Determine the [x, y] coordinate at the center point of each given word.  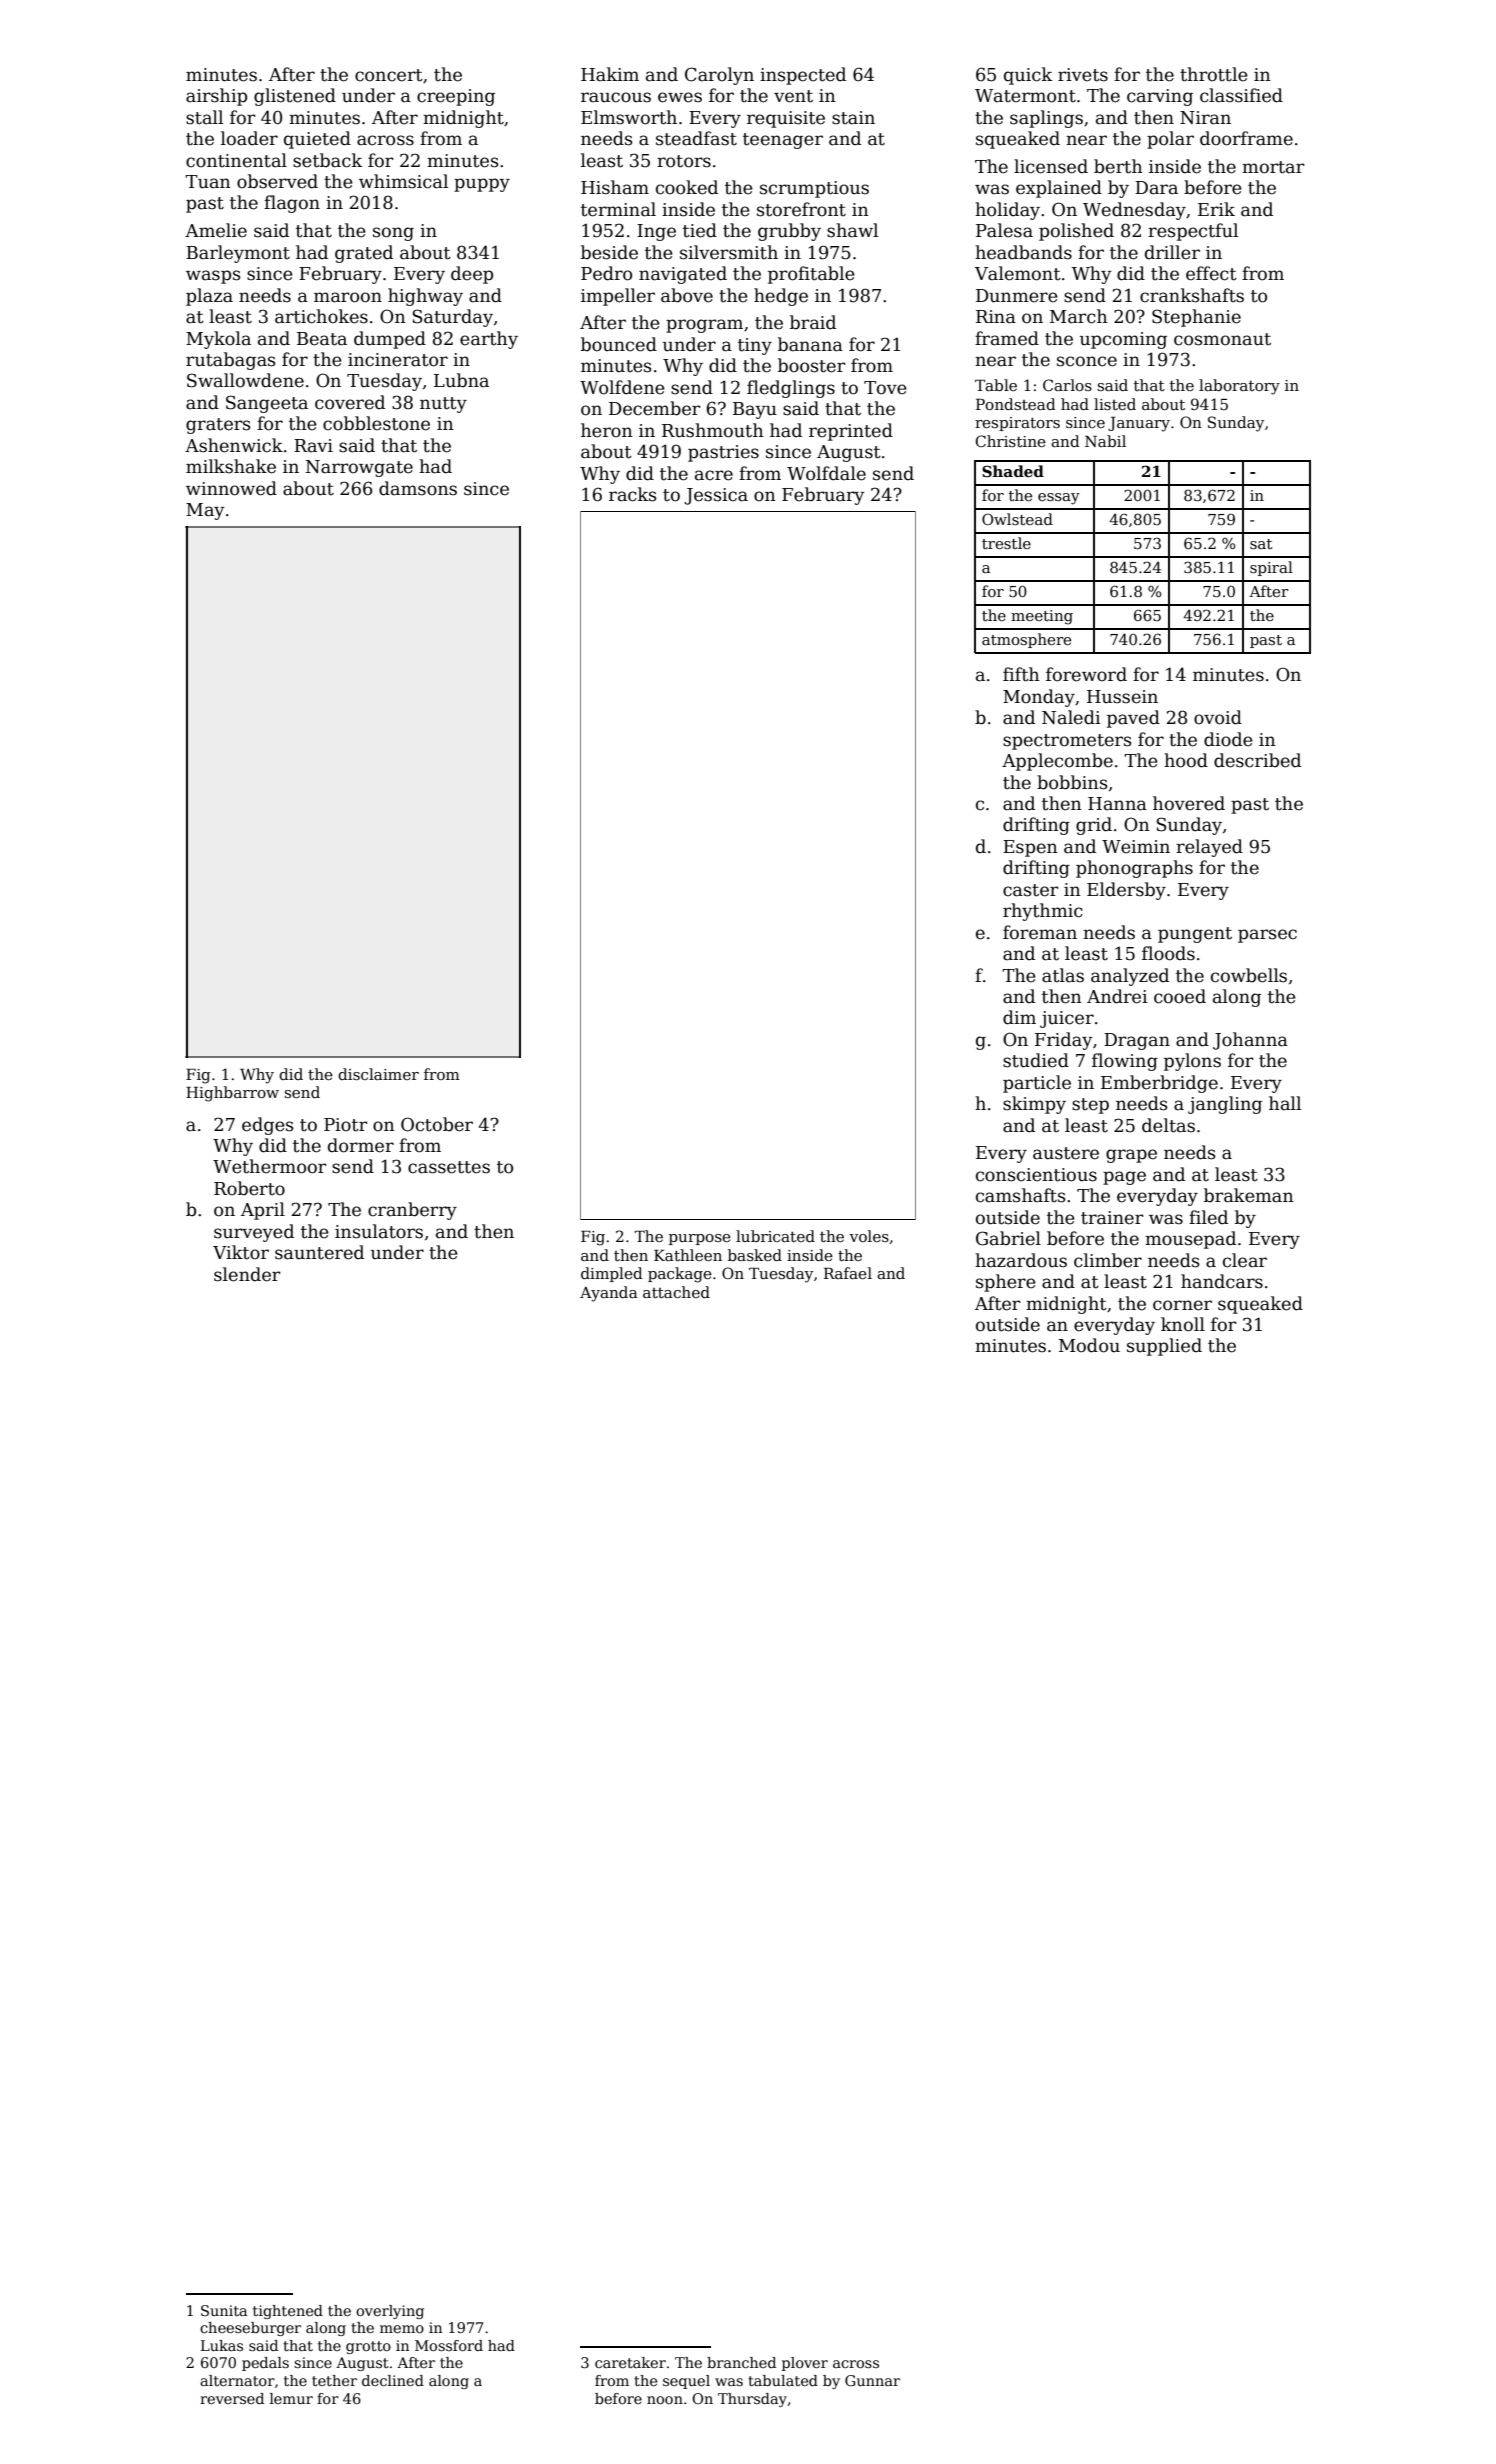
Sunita [224, 2310]
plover [805, 2364]
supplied [1164, 1347]
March [1079, 316]
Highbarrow [232, 1094]
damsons [418, 488]
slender [247, 1274]
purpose [700, 1239]
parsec [1267, 936]
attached [676, 1292]
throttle [1214, 74]
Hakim [610, 74]
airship [216, 97]
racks [633, 494]
